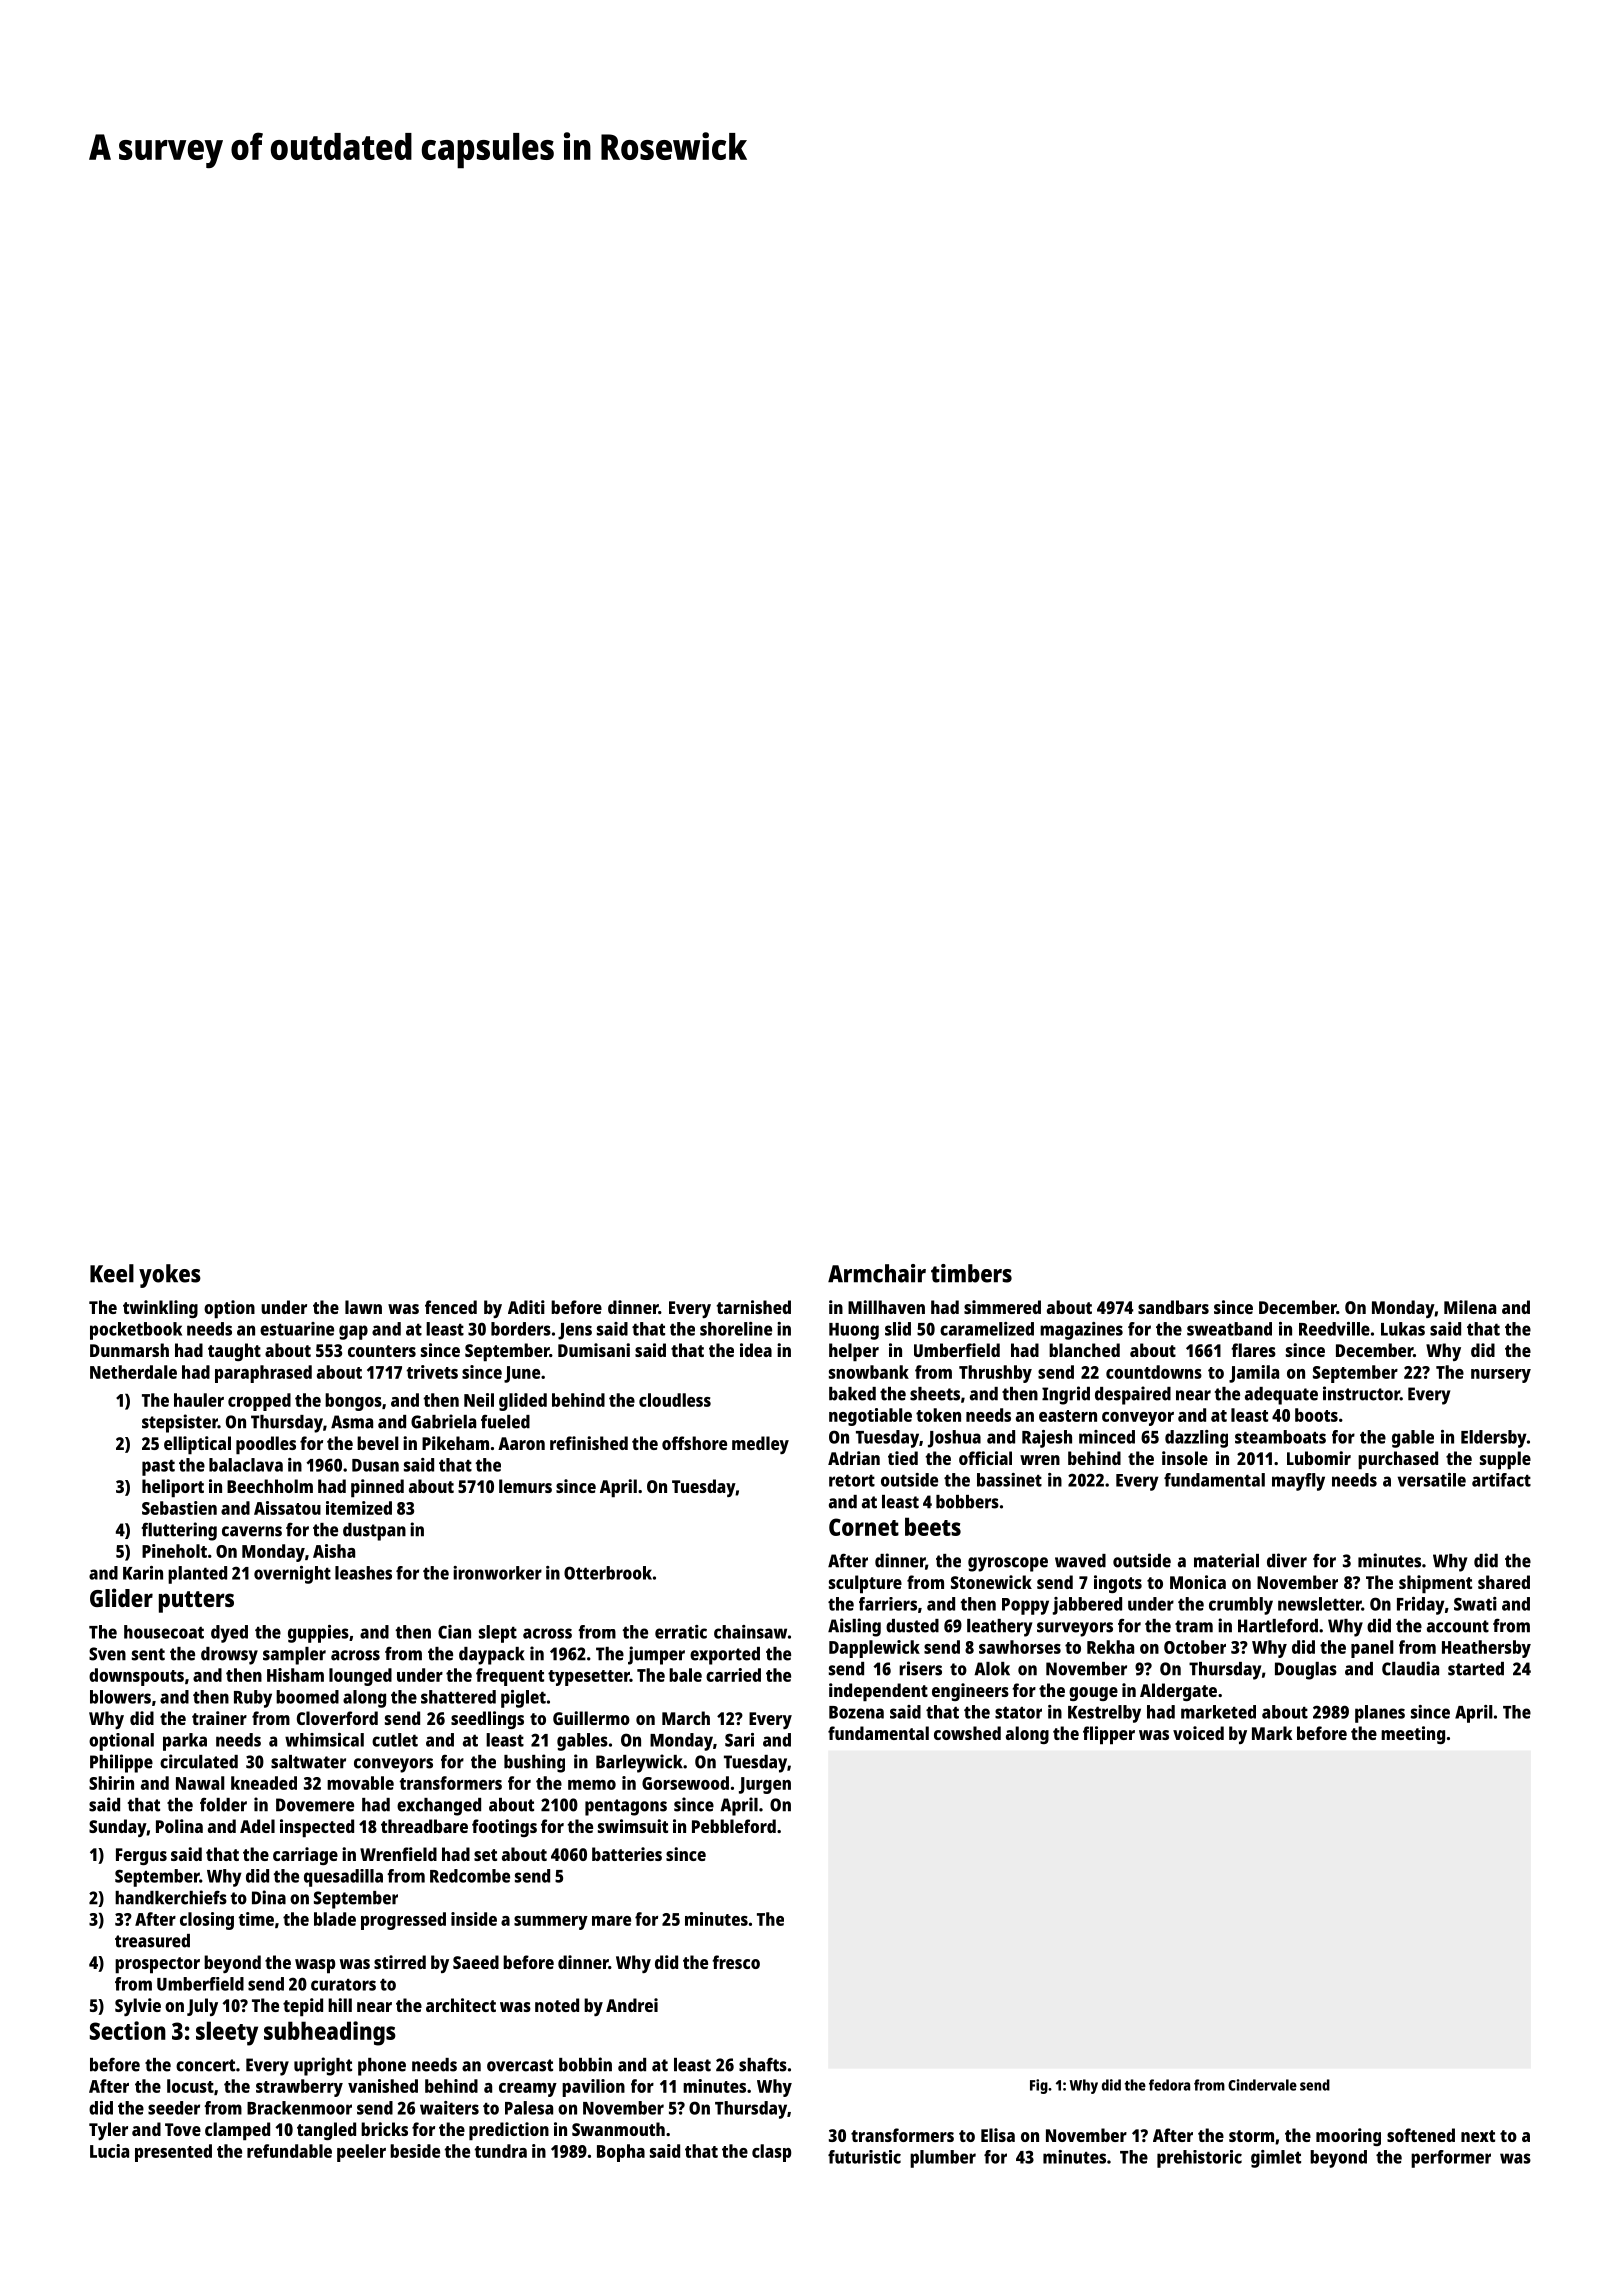 This page has width=1620, height=2292. What do you see at coordinates (864, 2157) in the page?
I see `futuristic` at bounding box center [864, 2157].
